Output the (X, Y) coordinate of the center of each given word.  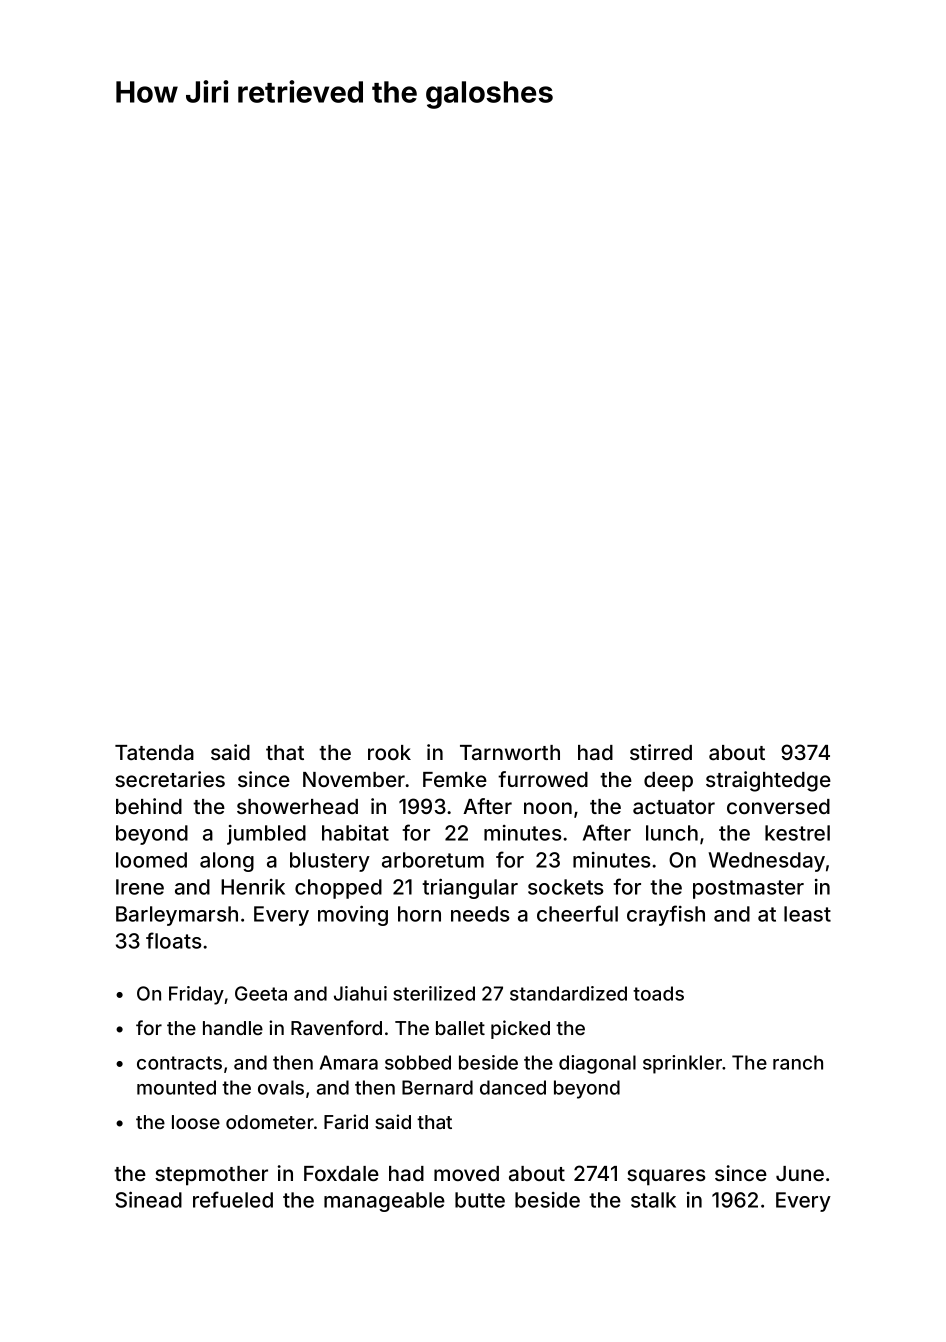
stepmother (211, 1176)
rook (389, 752)
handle (233, 1028)
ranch (798, 1062)
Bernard (437, 1087)
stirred (661, 752)
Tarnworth (510, 752)
